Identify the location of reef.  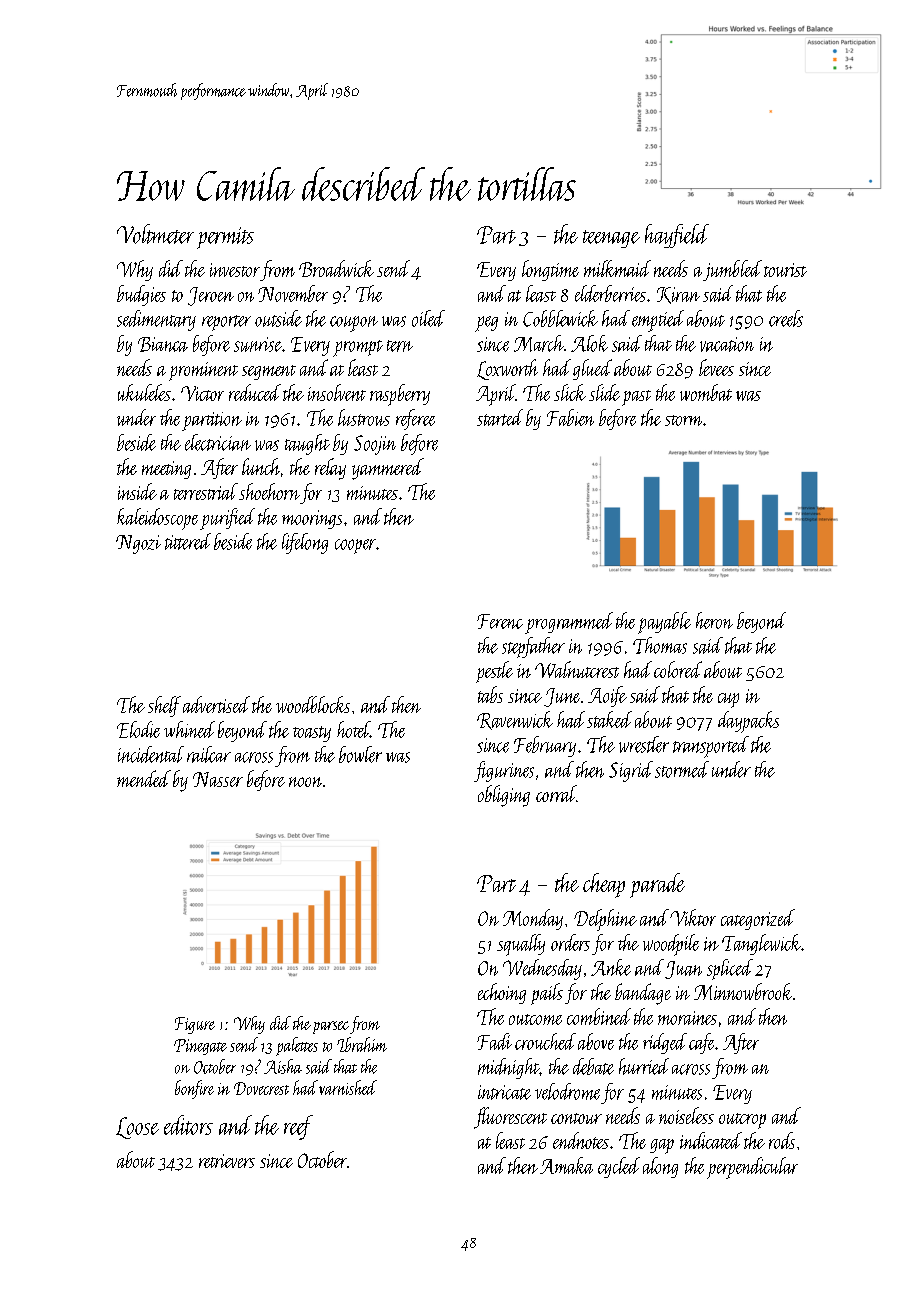
(298, 1127).
